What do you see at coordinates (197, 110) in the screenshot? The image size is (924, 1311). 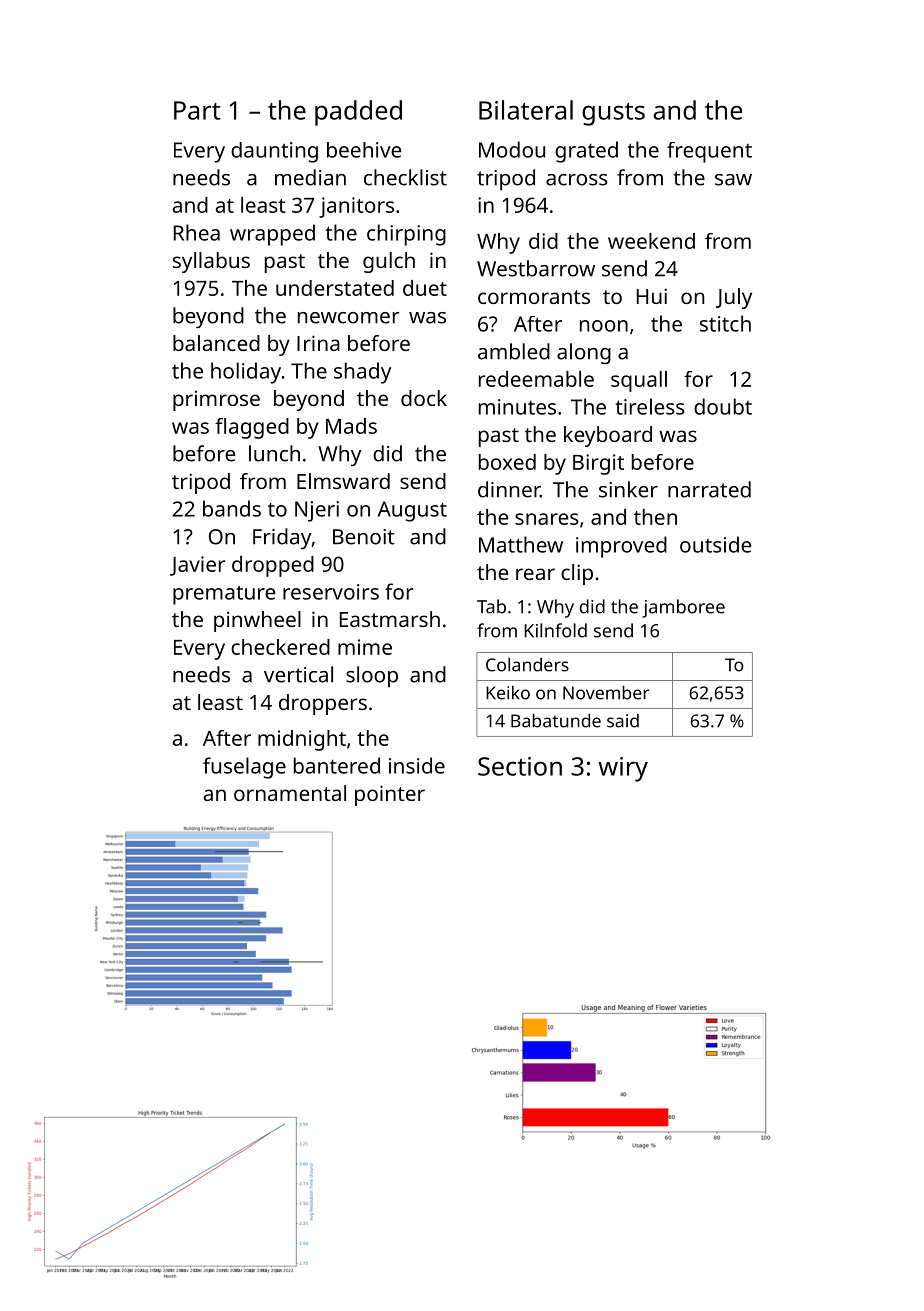 I see `Part` at bounding box center [197, 110].
